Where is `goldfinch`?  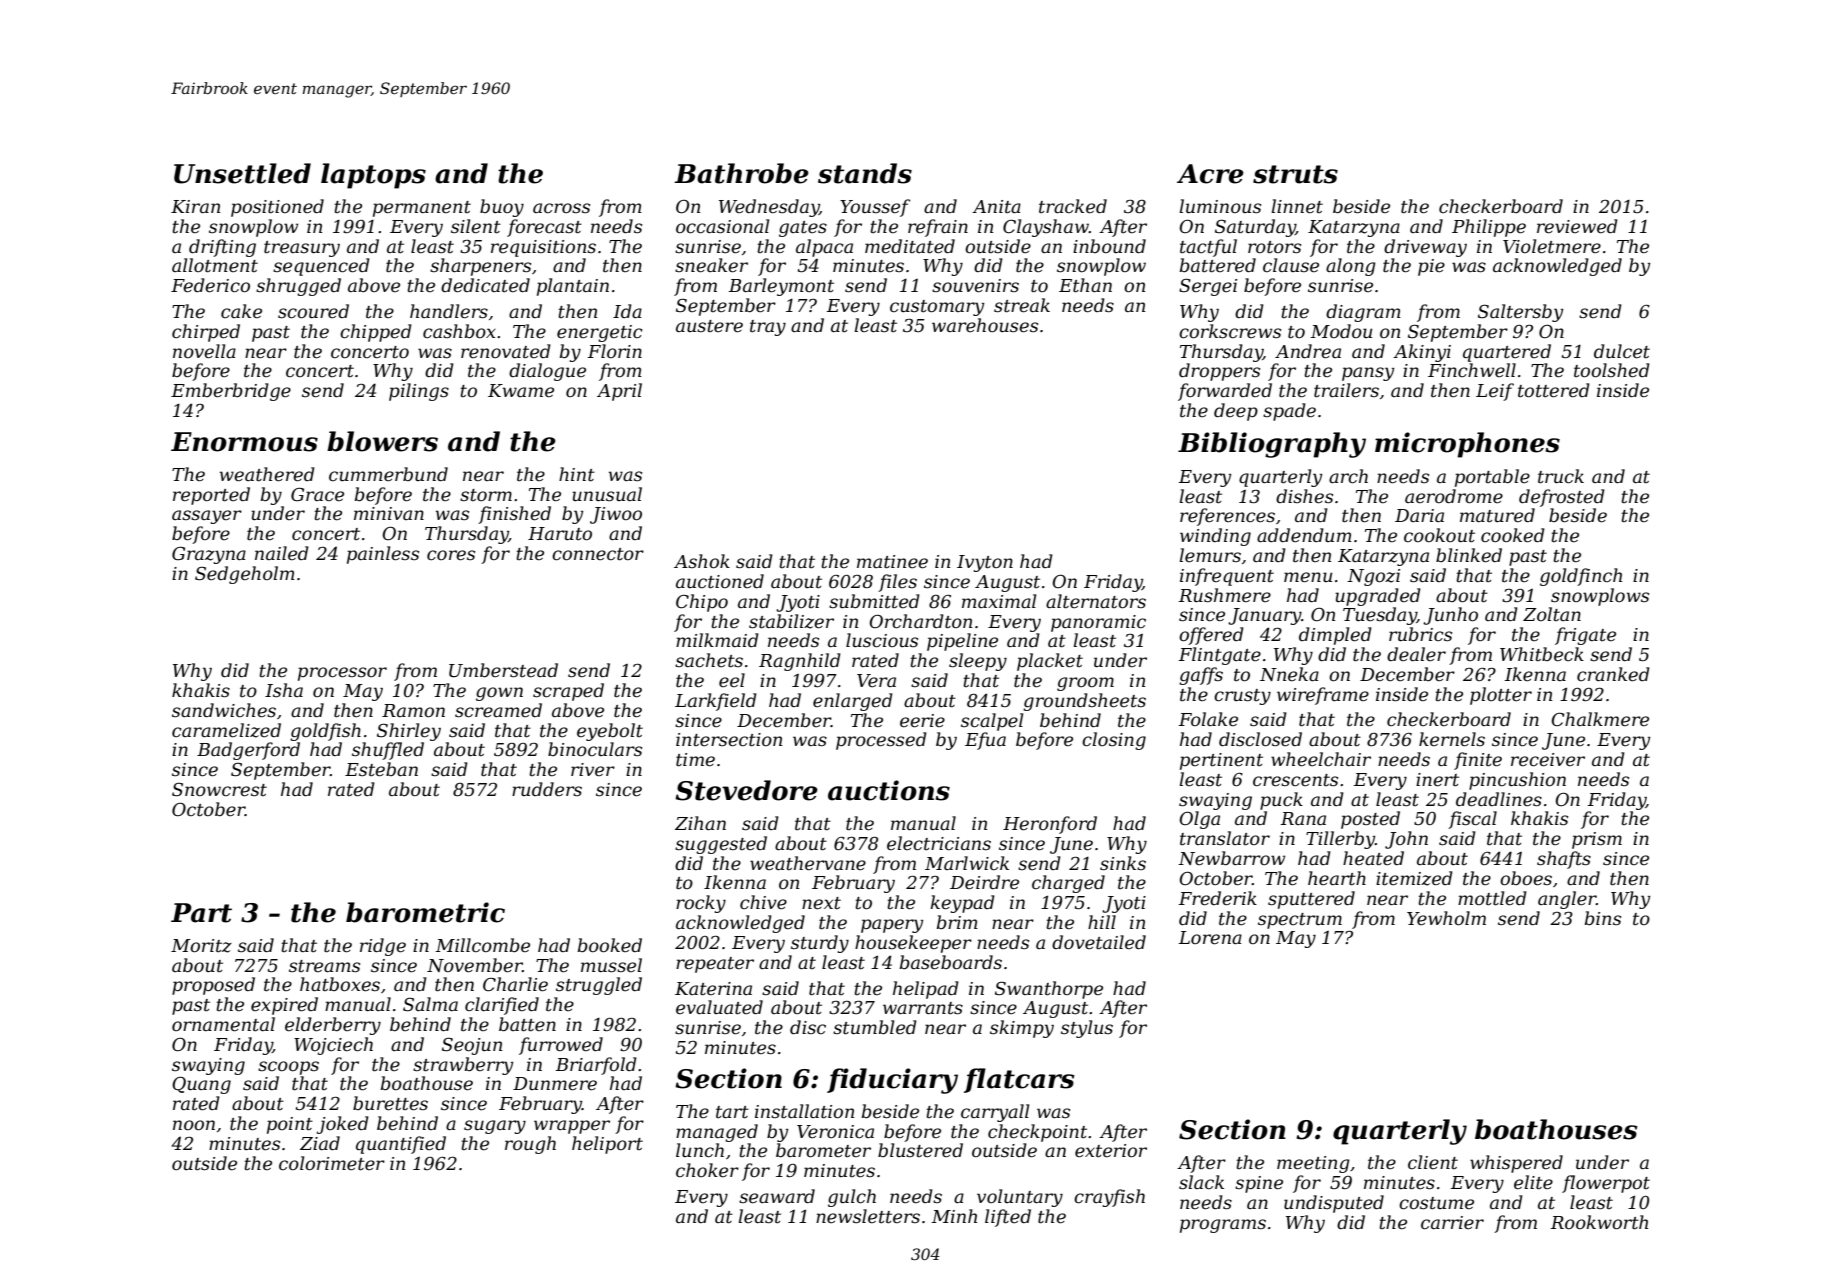 goldfinch is located at coordinates (1581, 577).
